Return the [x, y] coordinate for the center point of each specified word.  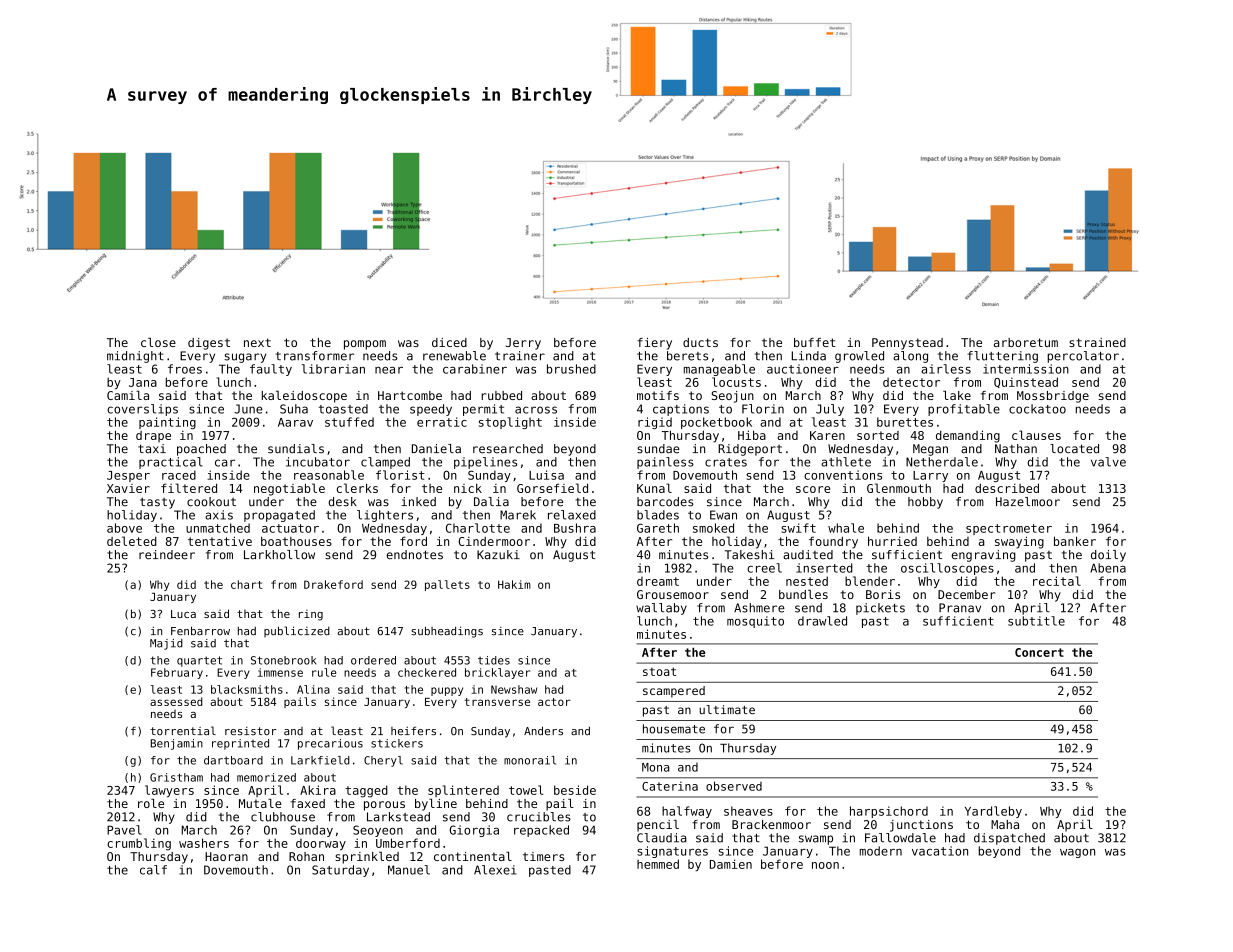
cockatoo [1037, 409]
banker [1075, 541]
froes [185, 369]
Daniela [436, 449]
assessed [176, 701]
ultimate [727, 710]
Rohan [306, 856]
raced [179, 475]
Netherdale [942, 462]
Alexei [495, 870]
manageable [719, 370]
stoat [659, 671]
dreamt [658, 581]
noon [825, 865]
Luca [183, 614]
